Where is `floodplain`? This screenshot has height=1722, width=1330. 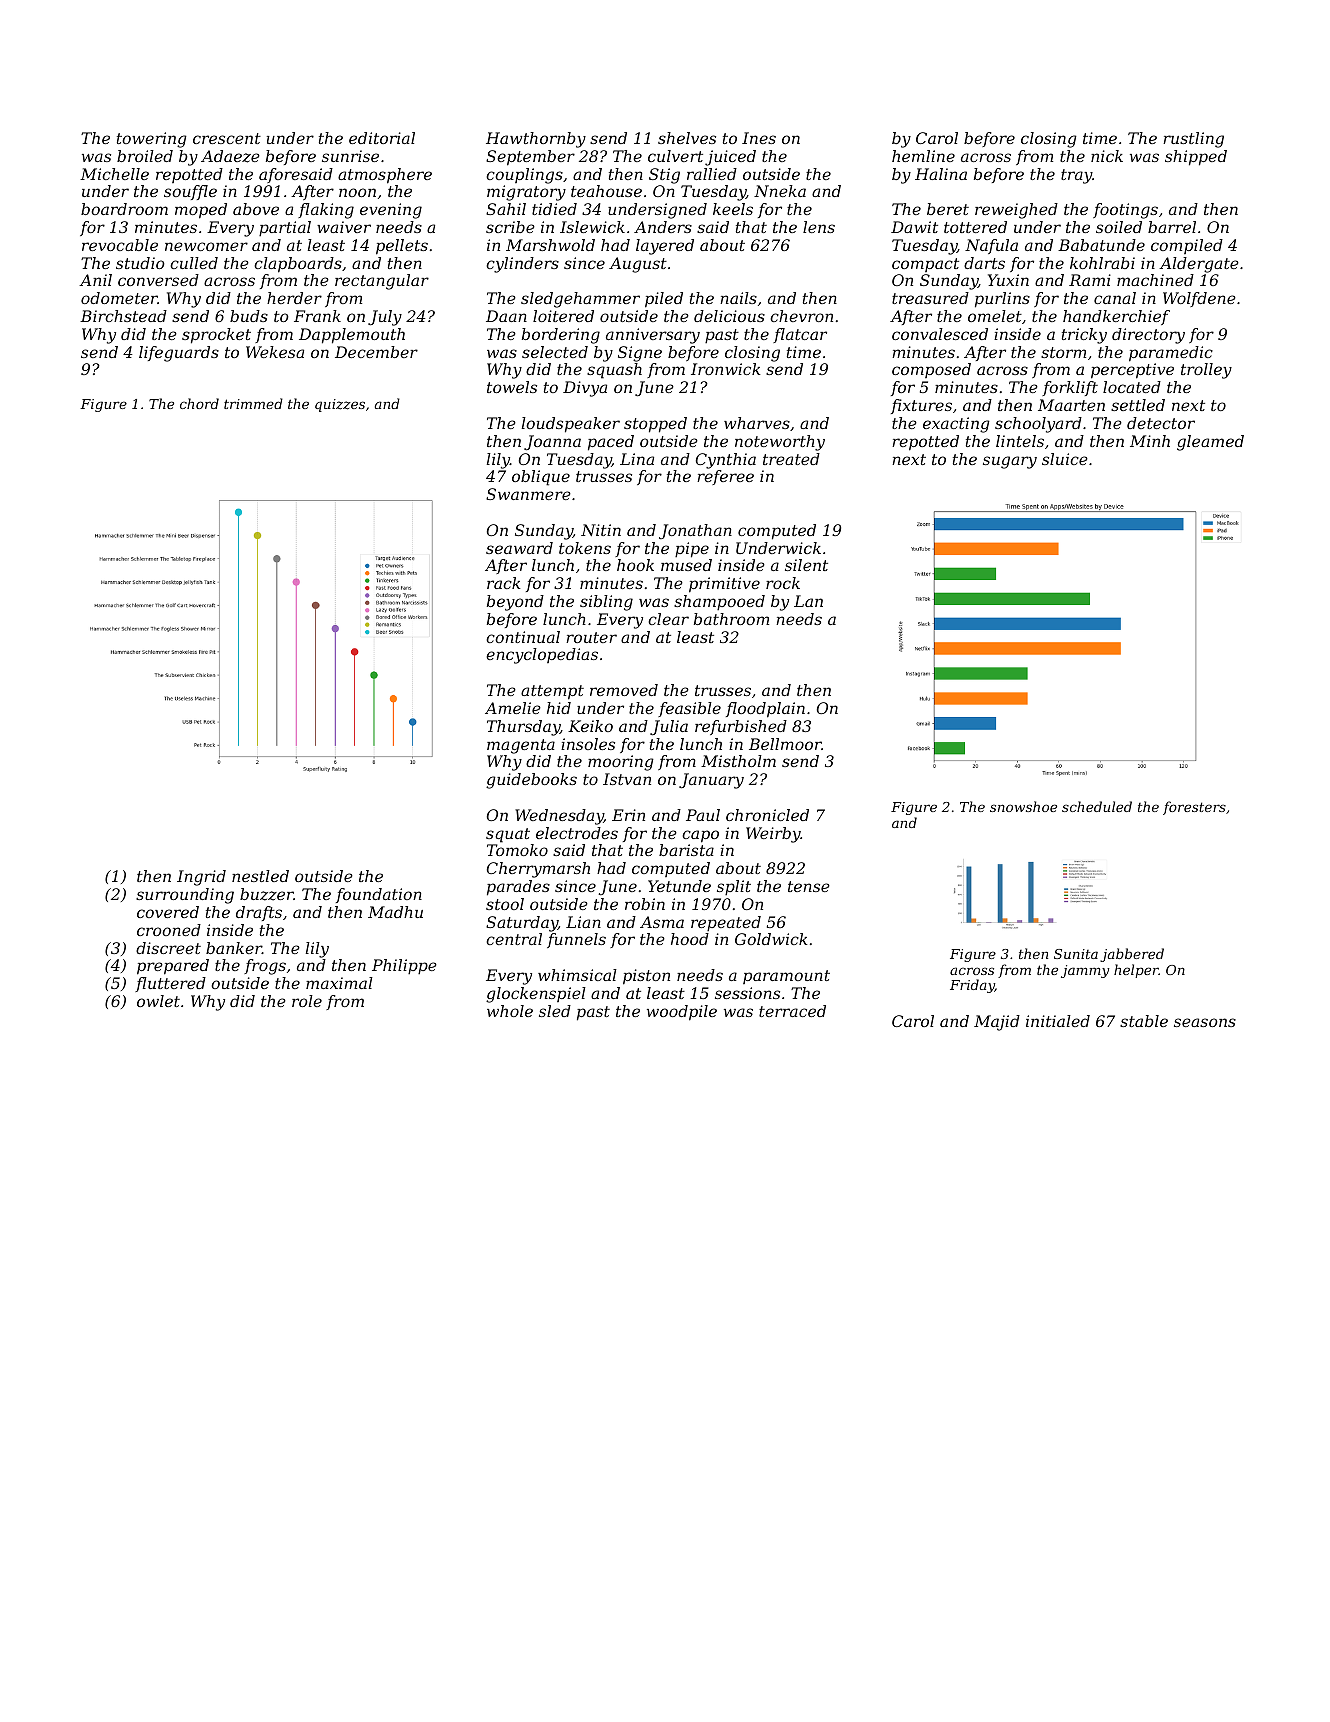 floodplain is located at coordinates (765, 710).
